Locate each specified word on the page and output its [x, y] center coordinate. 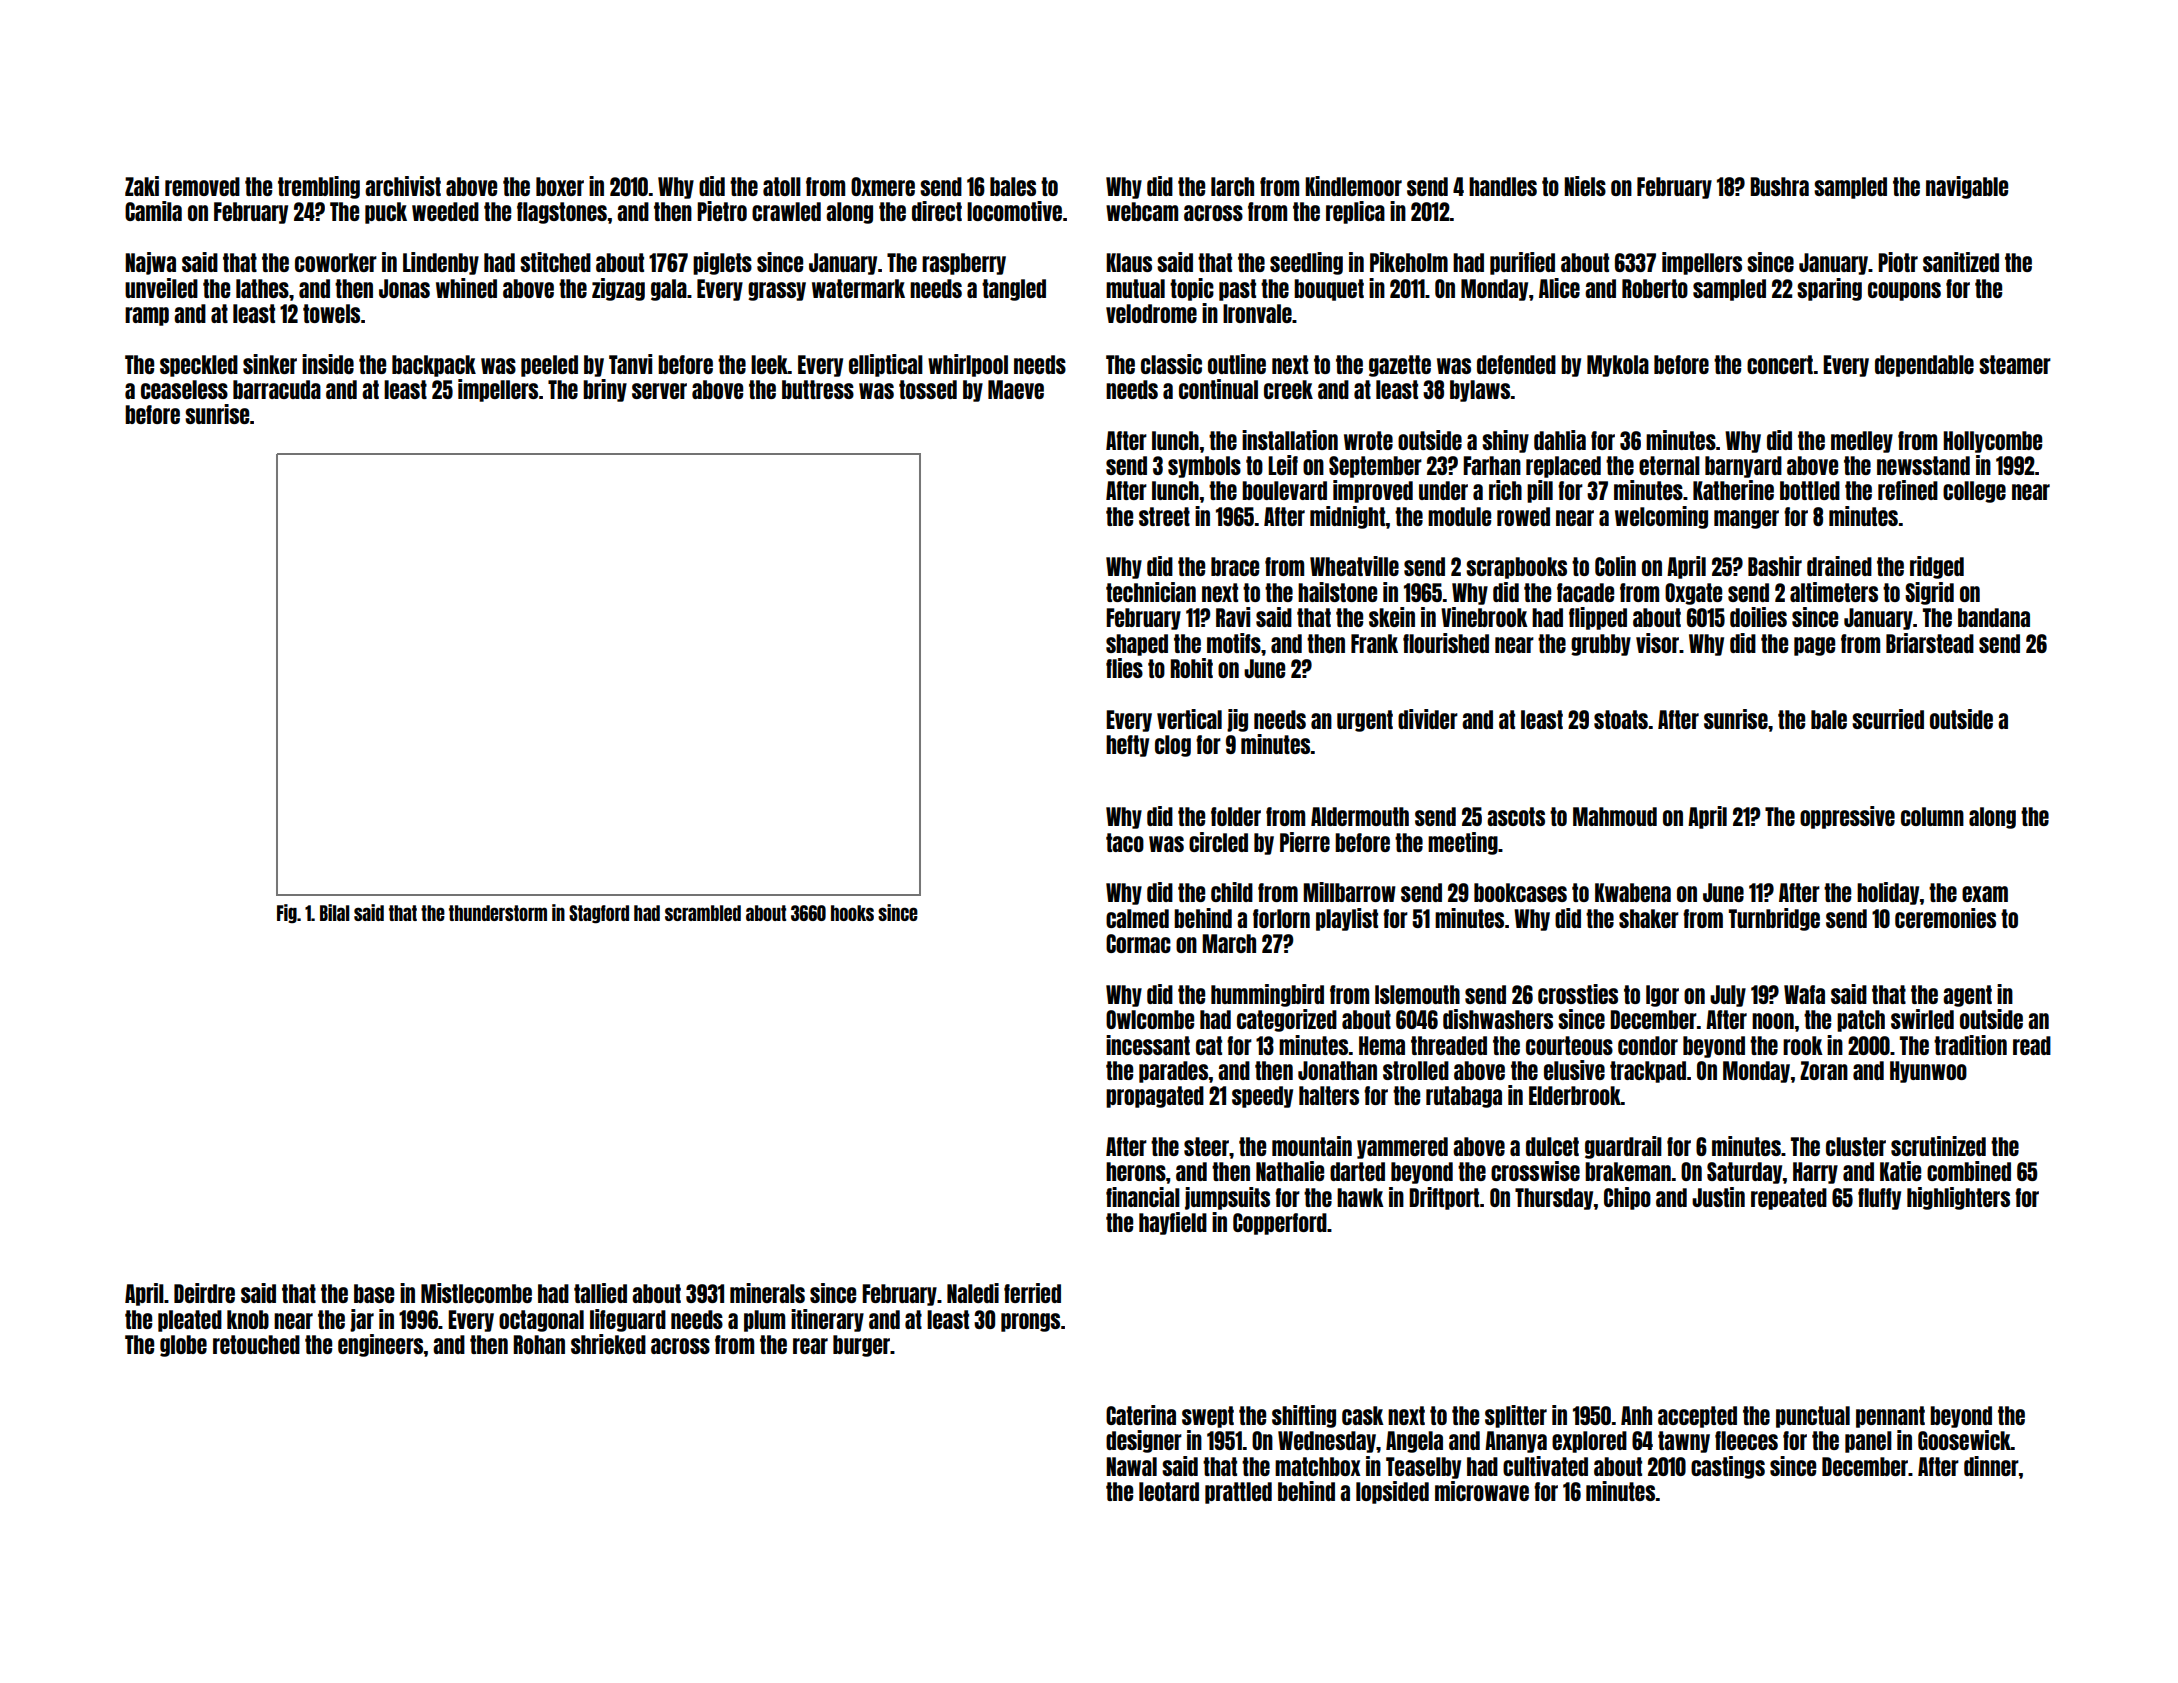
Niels [1585, 186]
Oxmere [883, 186]
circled [1218, 842]
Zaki [142, 186]
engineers [380, 1345]
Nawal [1131, 1466]
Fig [287, 913]
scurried [1888, 719]
